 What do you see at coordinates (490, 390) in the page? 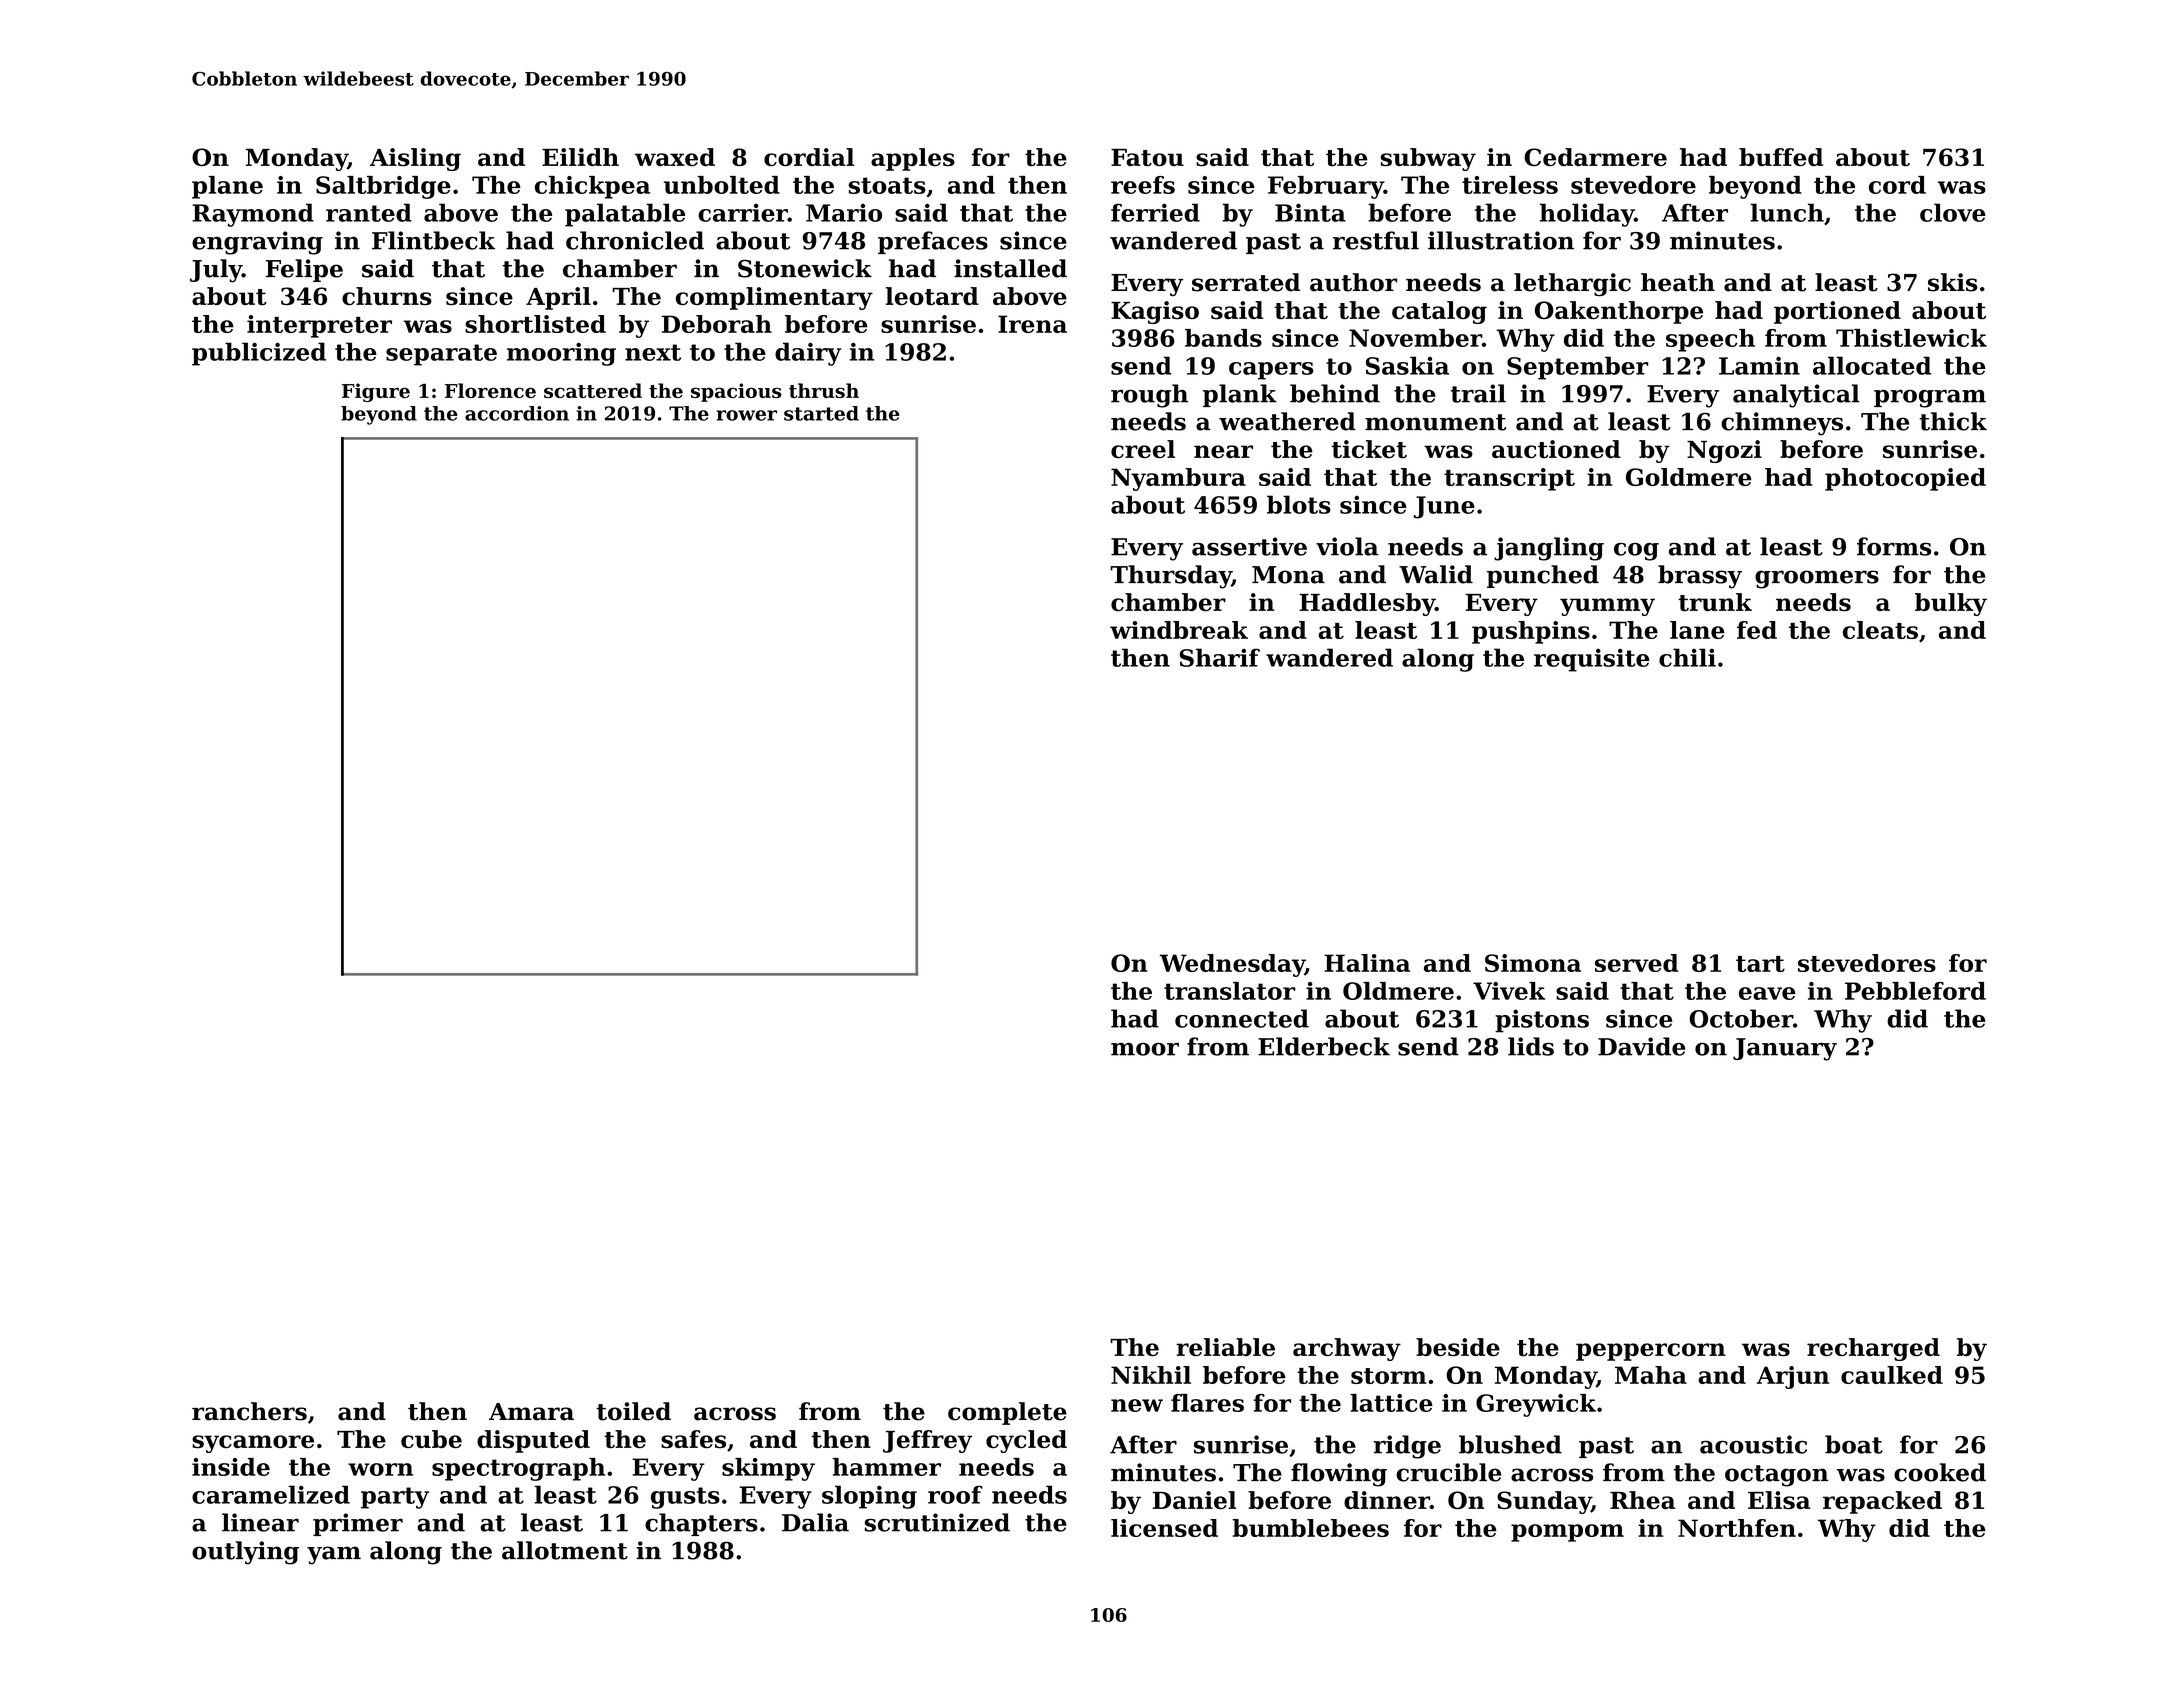
I see `Florence` at bounding box center [490, 390].
